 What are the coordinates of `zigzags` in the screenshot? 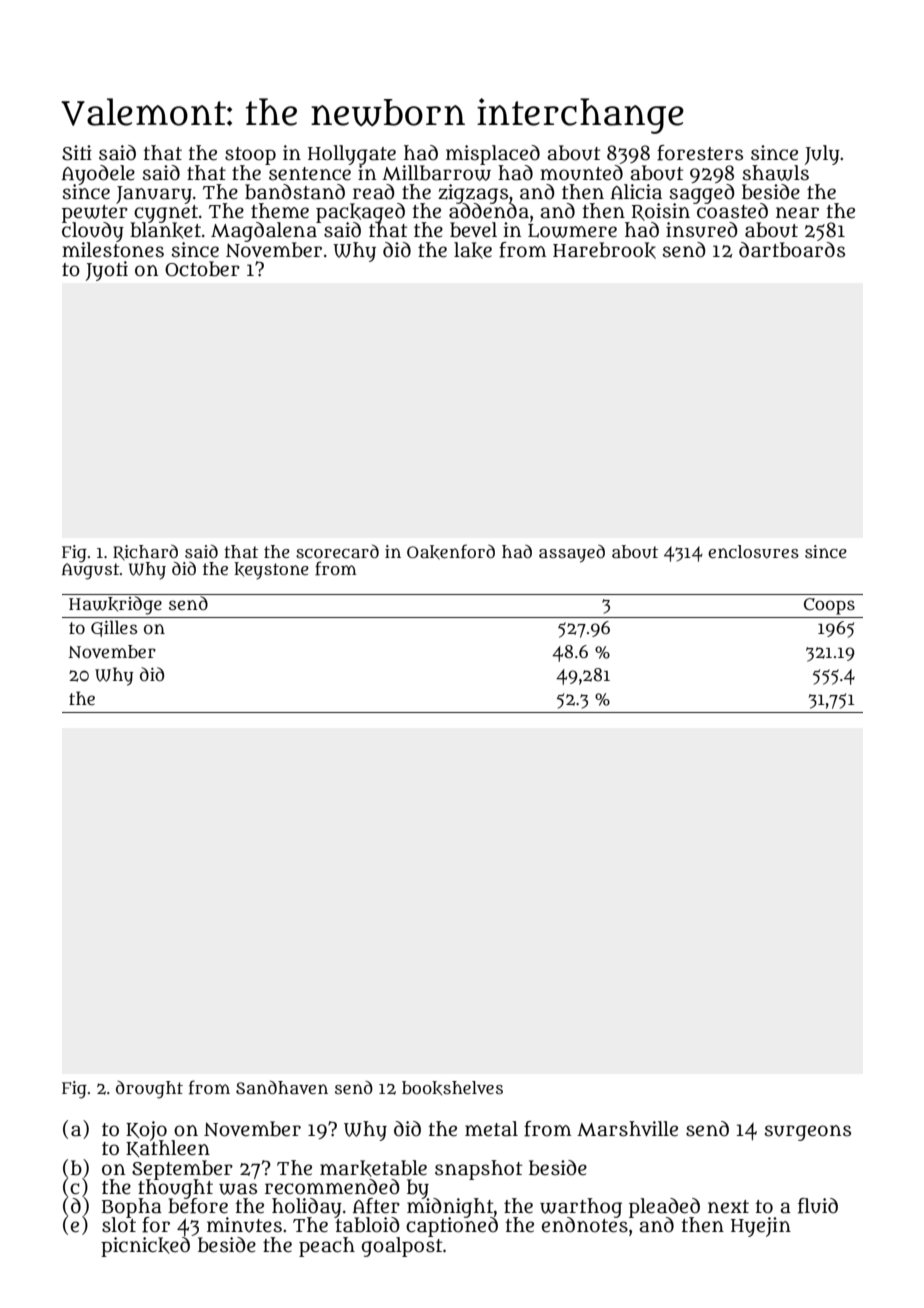 It's located at (473, 193).
